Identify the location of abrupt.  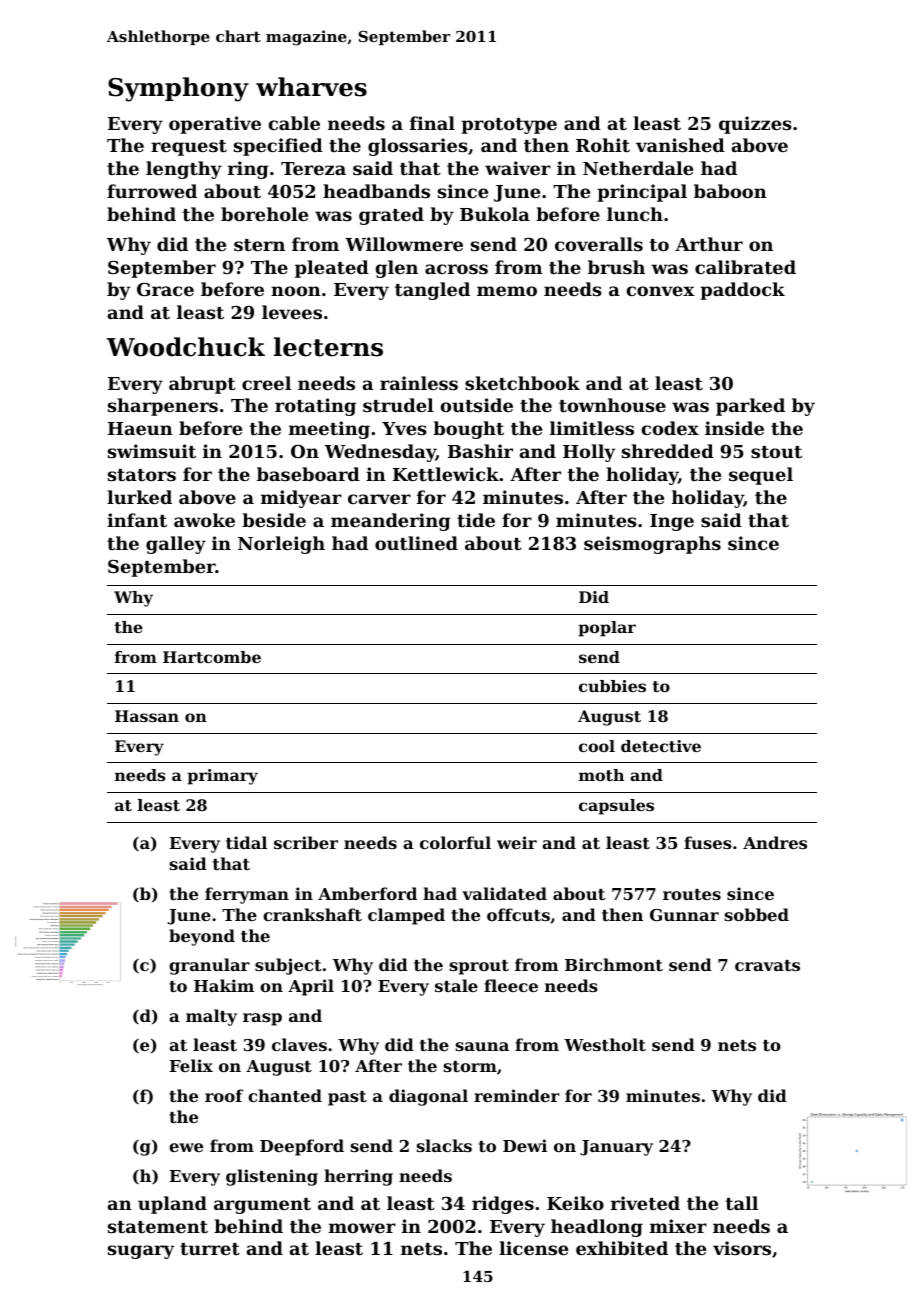
(202, 385).
